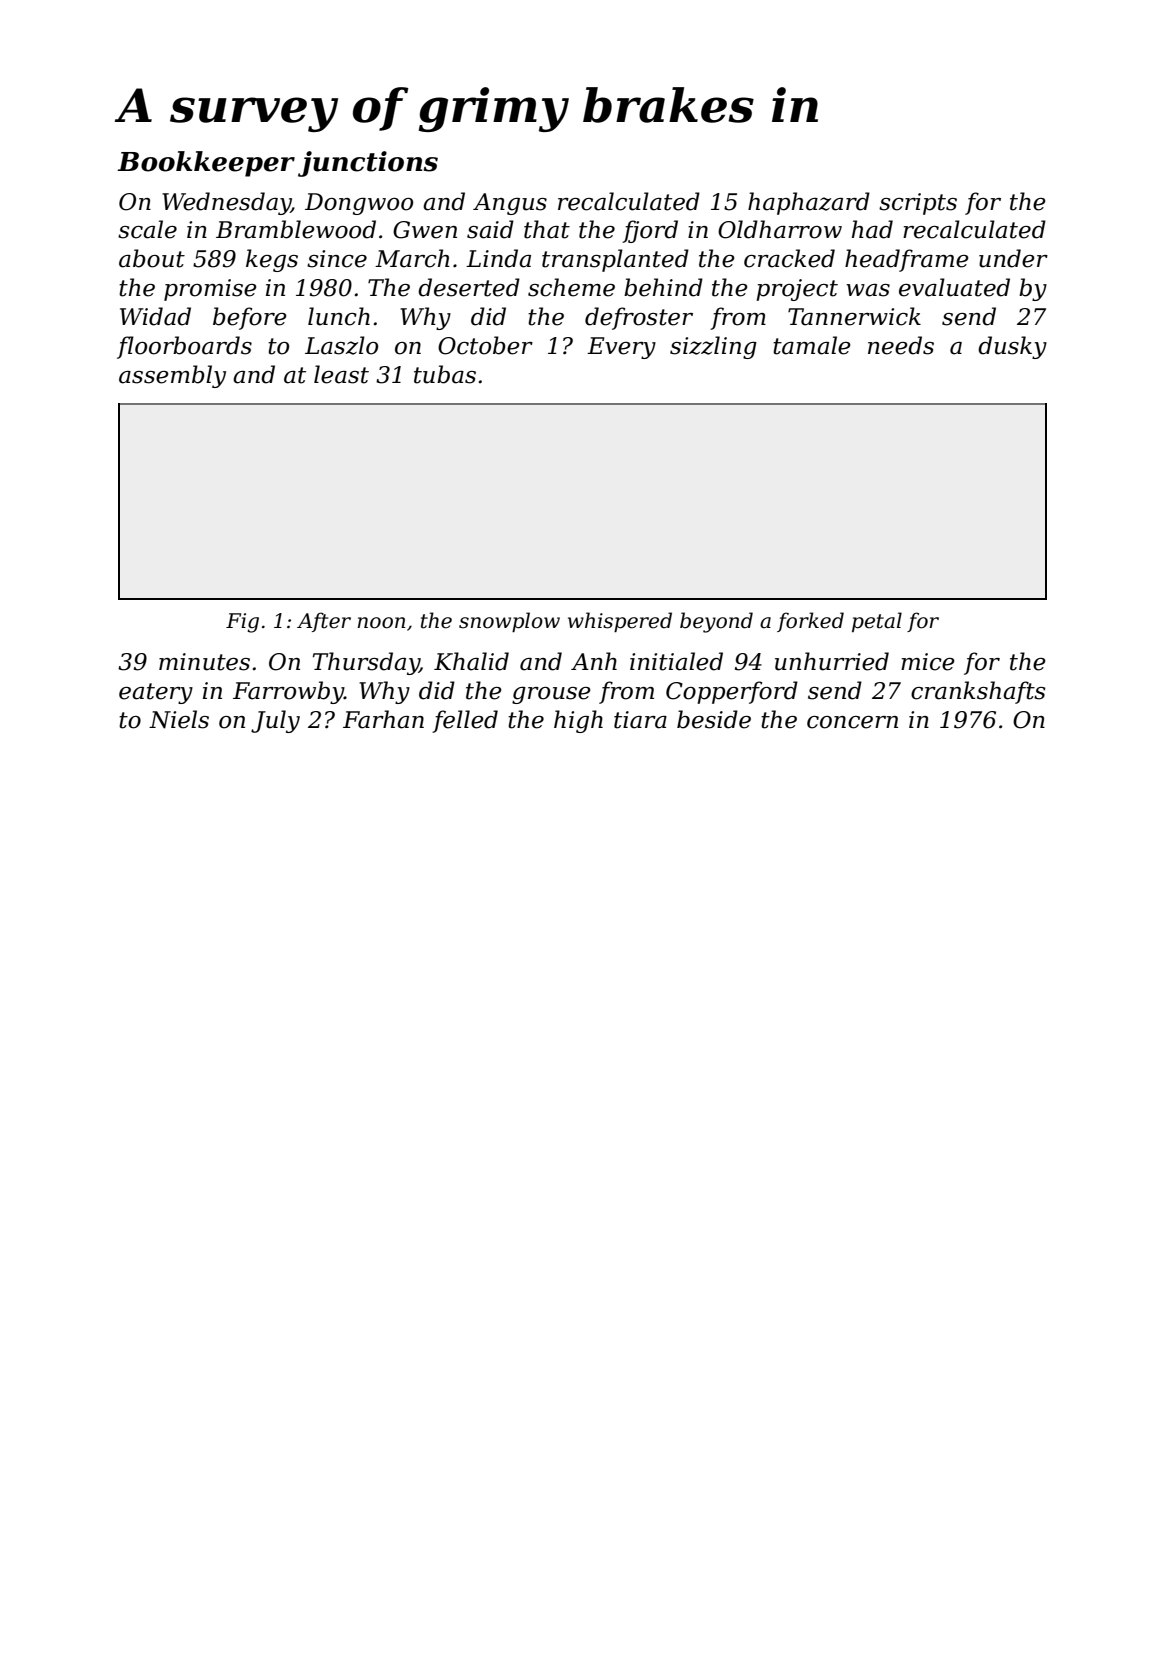  Describe the element at coordinates (621, 348) in the screenshot. I see `Every` at that location.
